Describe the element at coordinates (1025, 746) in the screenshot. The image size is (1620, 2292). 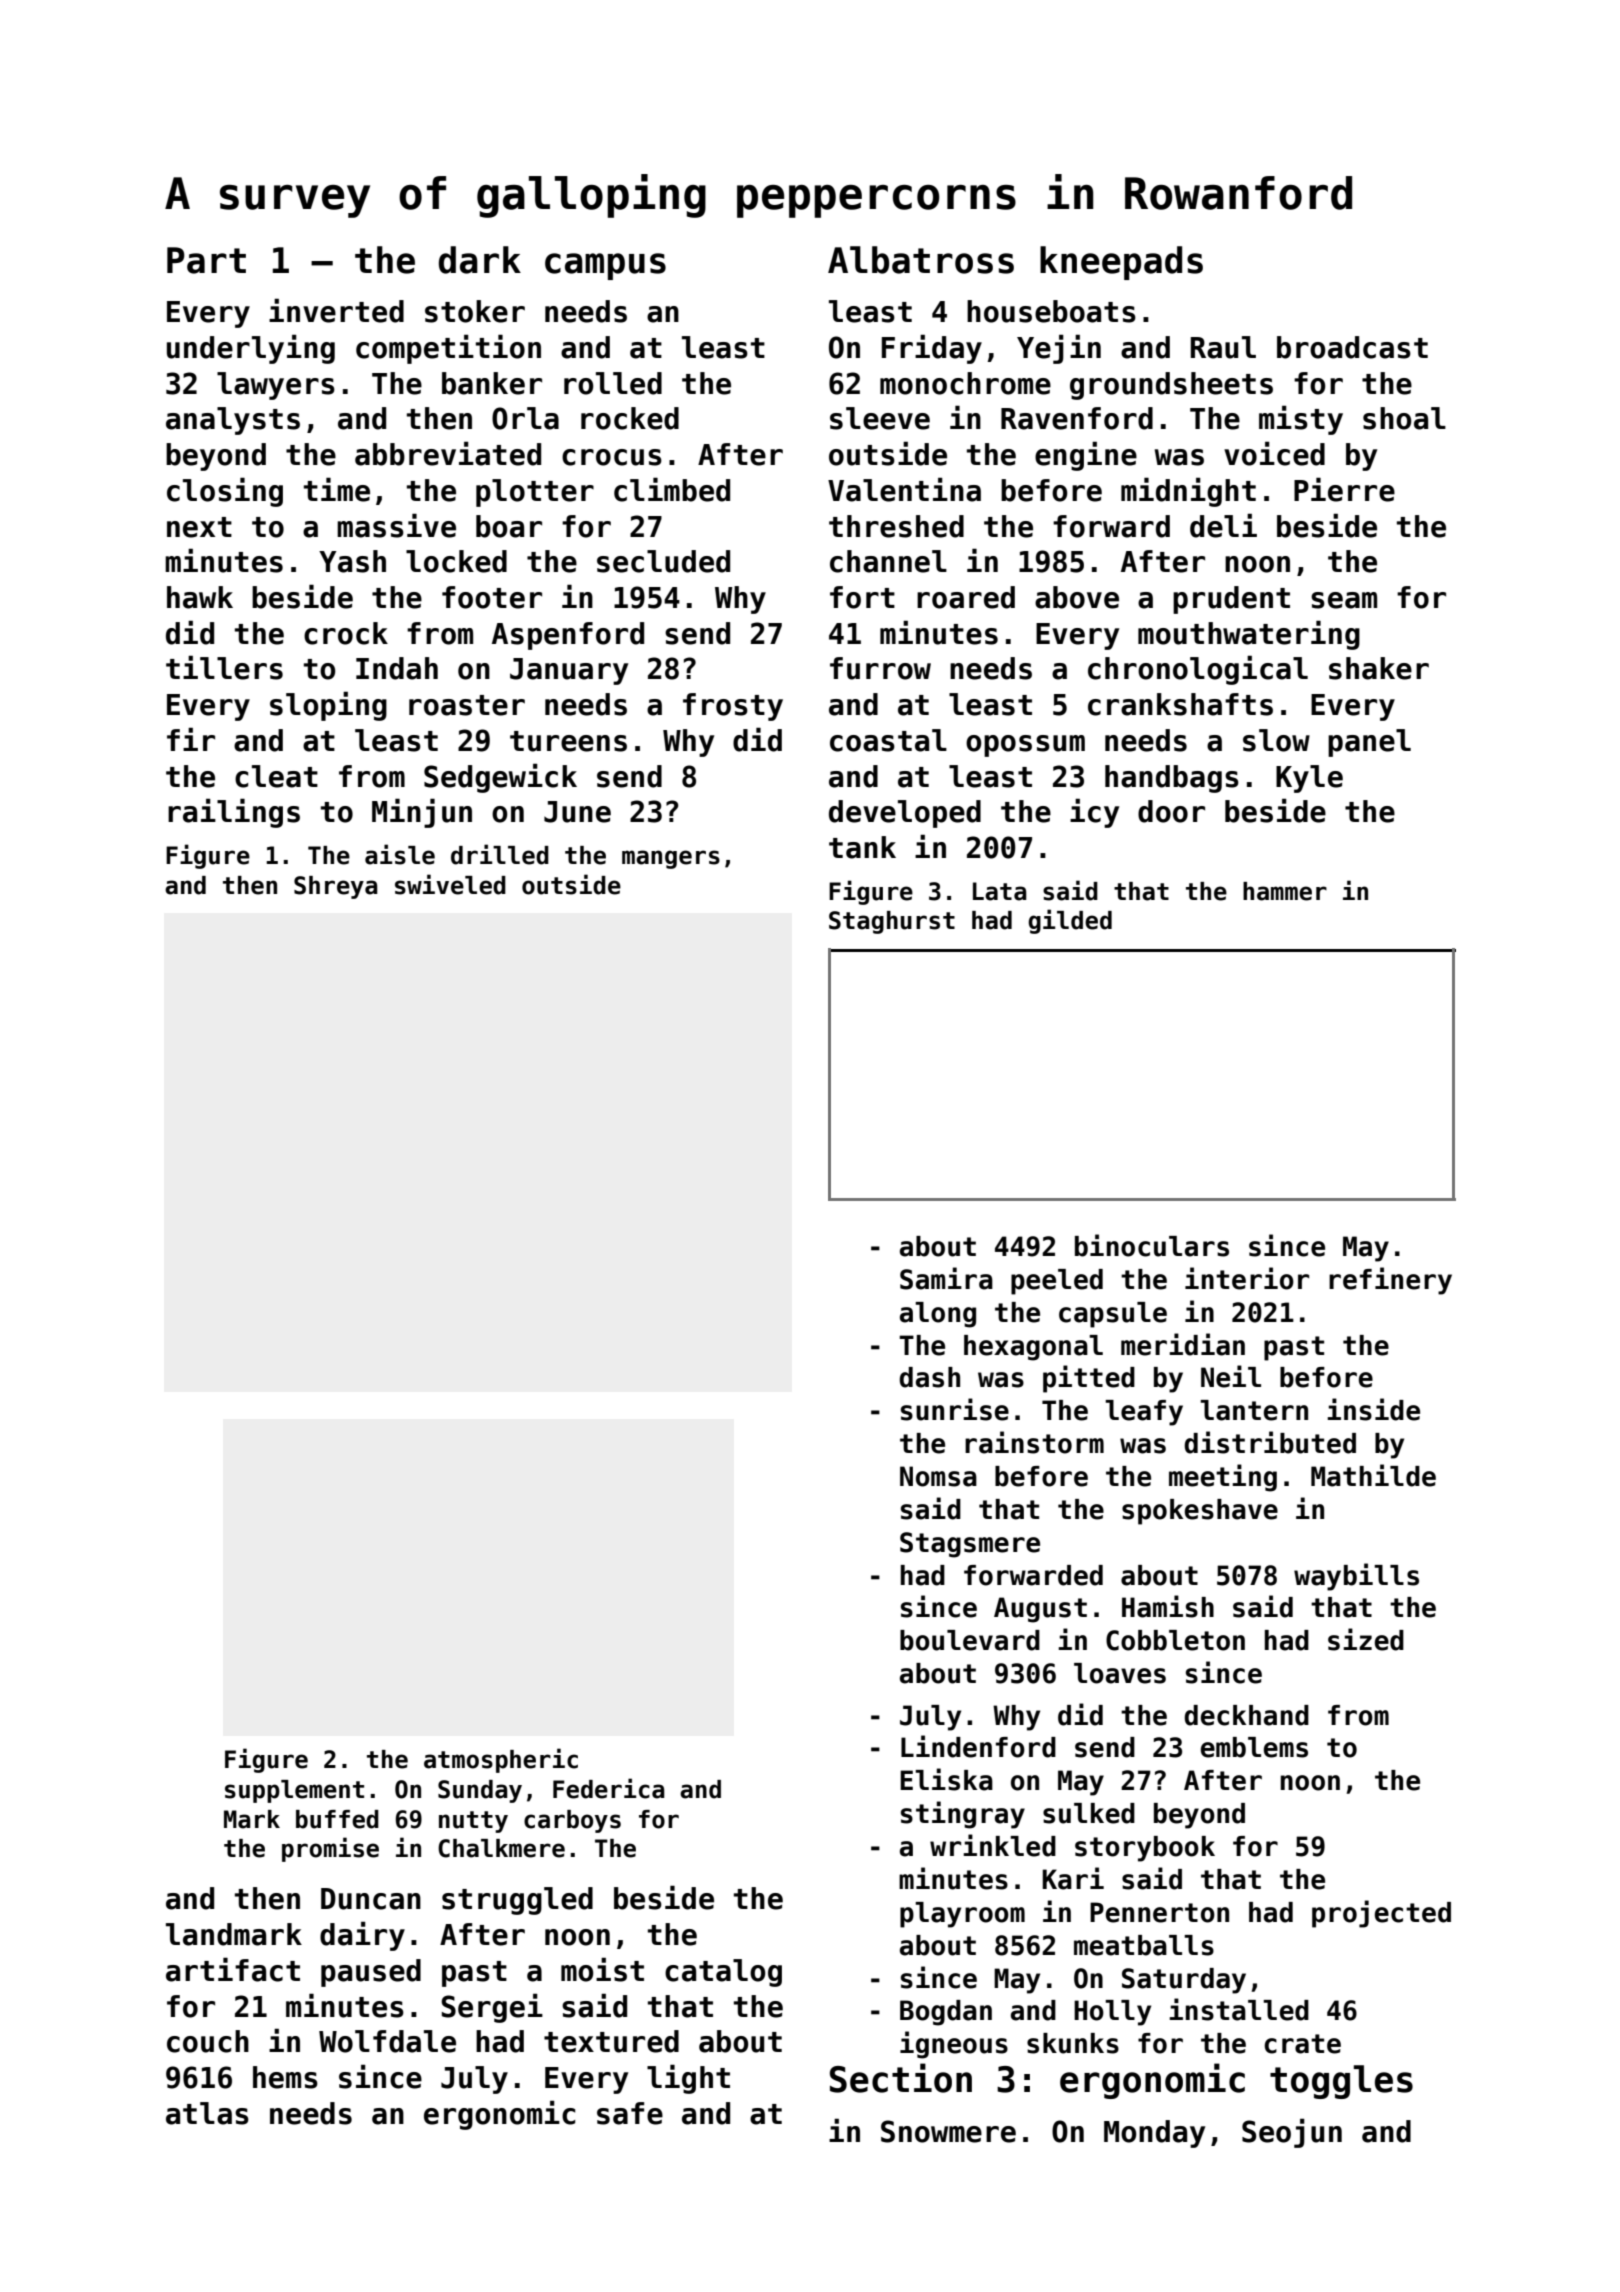
I see `opossum` at that location.
